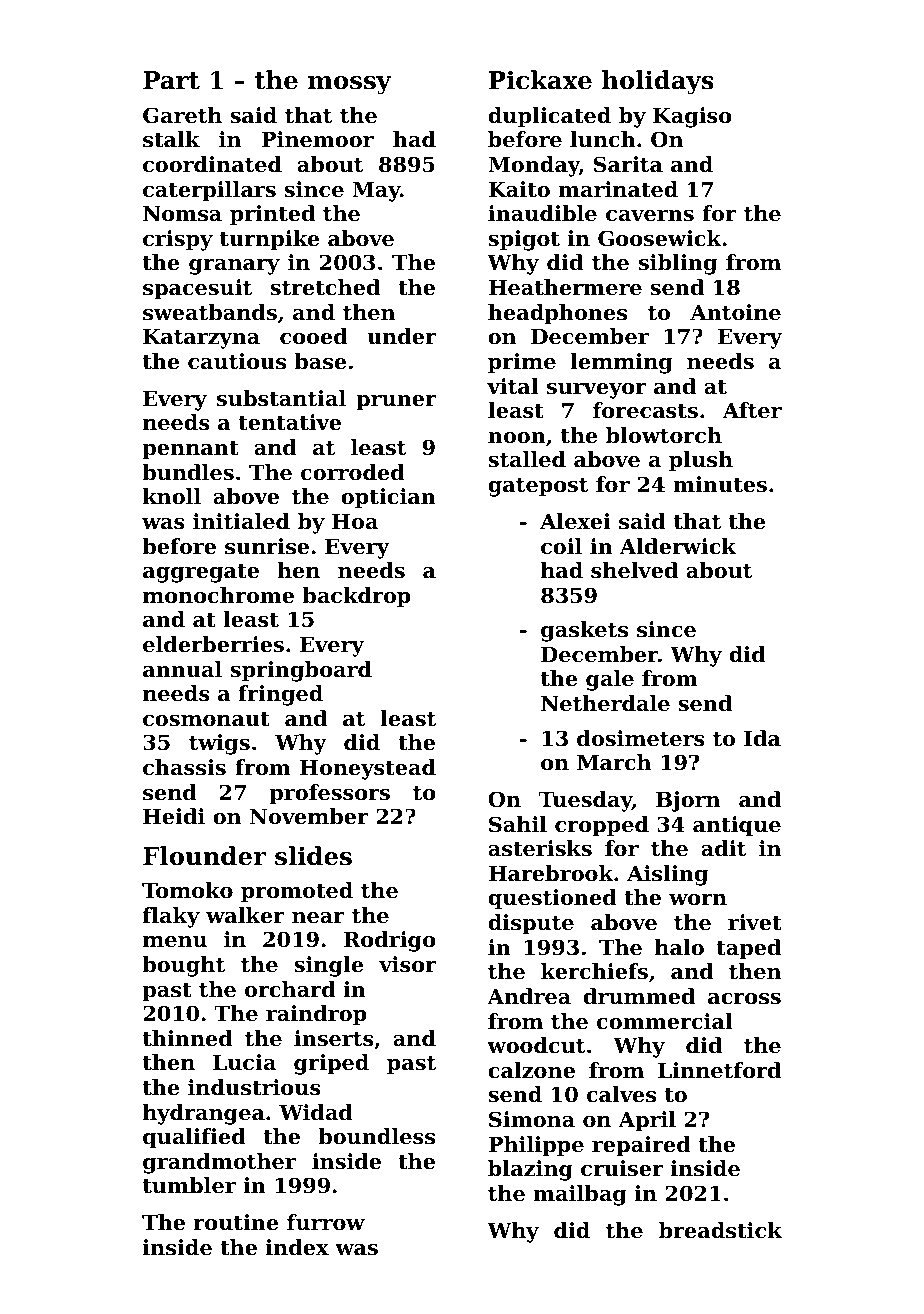 This page has width=924, height=1314. Describe the element at coordinates (518, 824) in the page. I see `Sahil` at that location.
